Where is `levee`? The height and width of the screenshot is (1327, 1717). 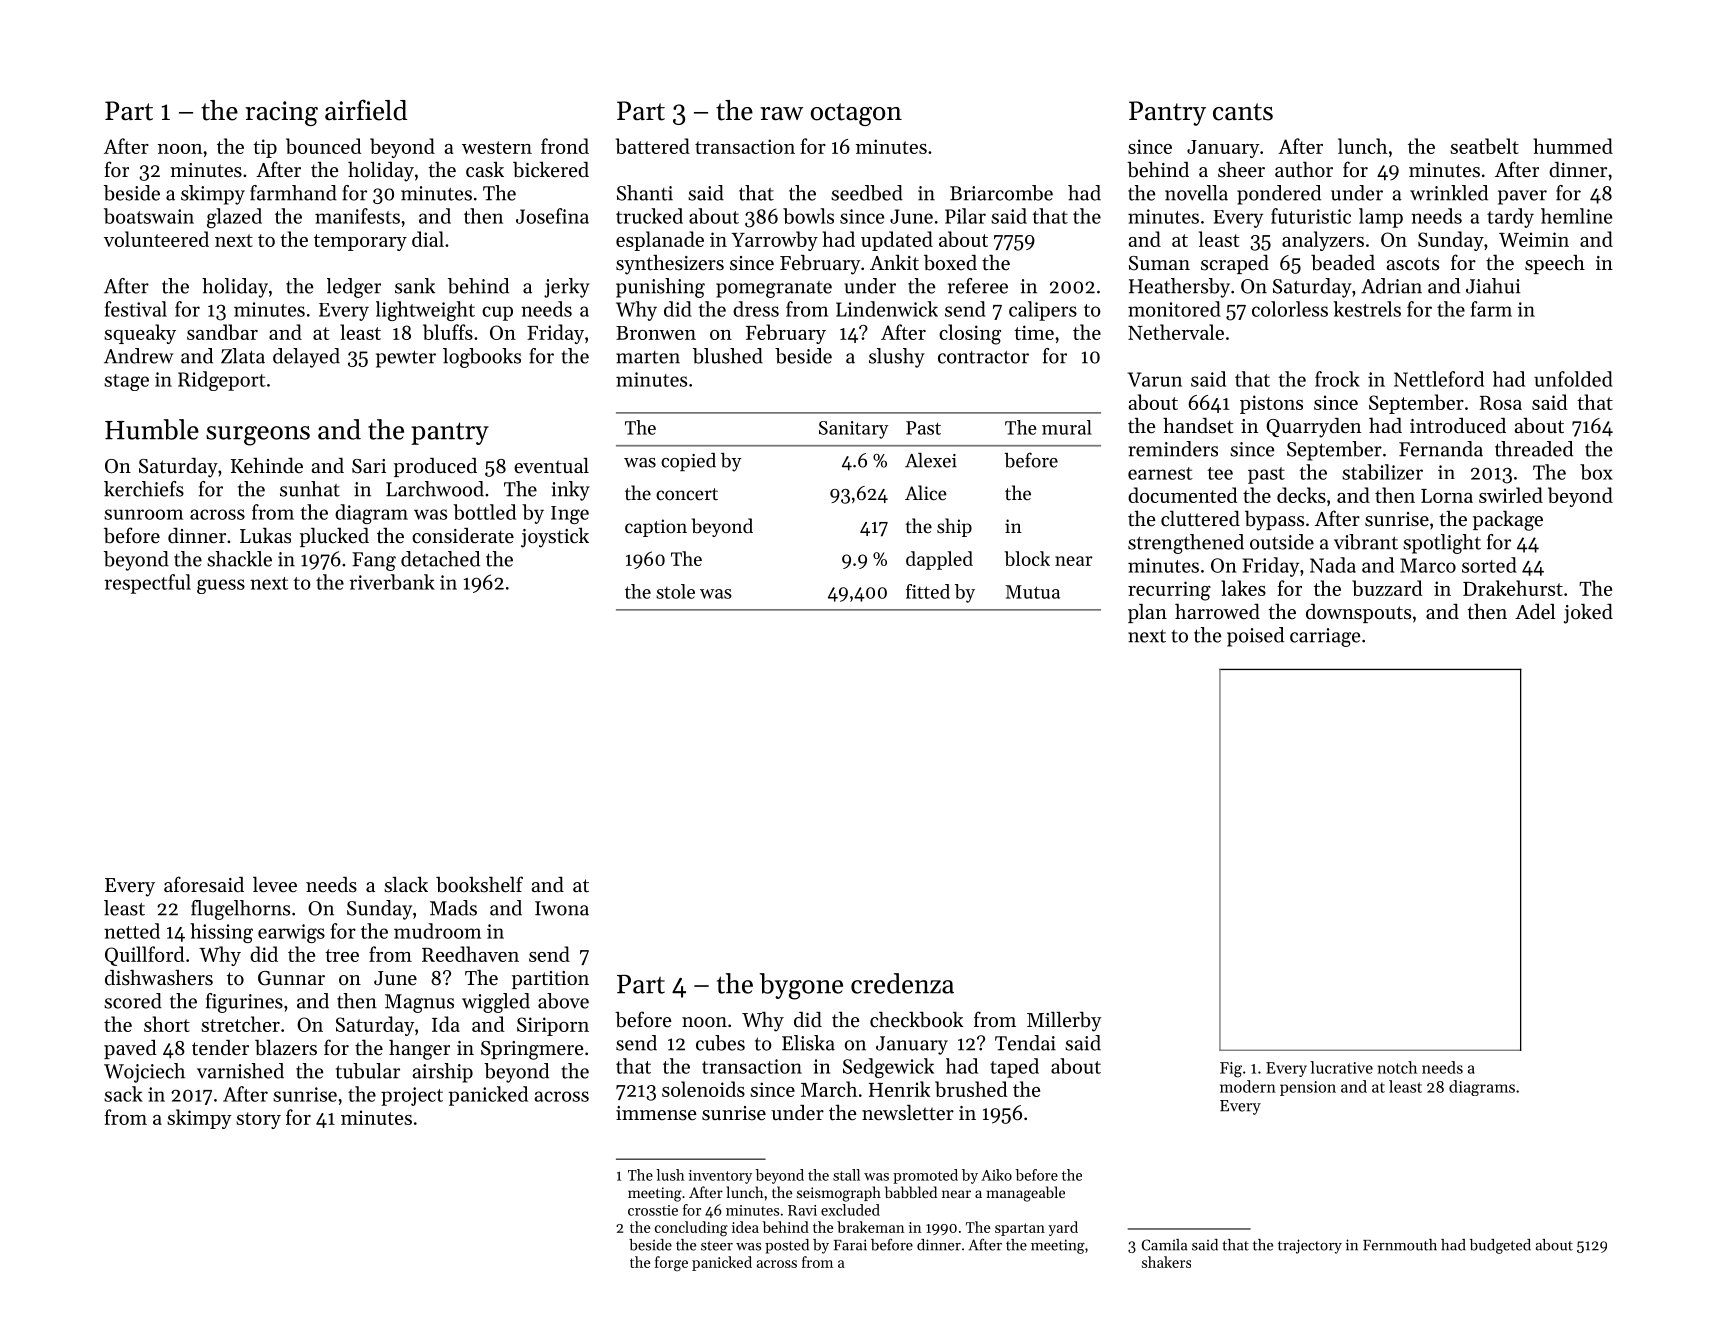 levee is located at coordinates (275, 884).
